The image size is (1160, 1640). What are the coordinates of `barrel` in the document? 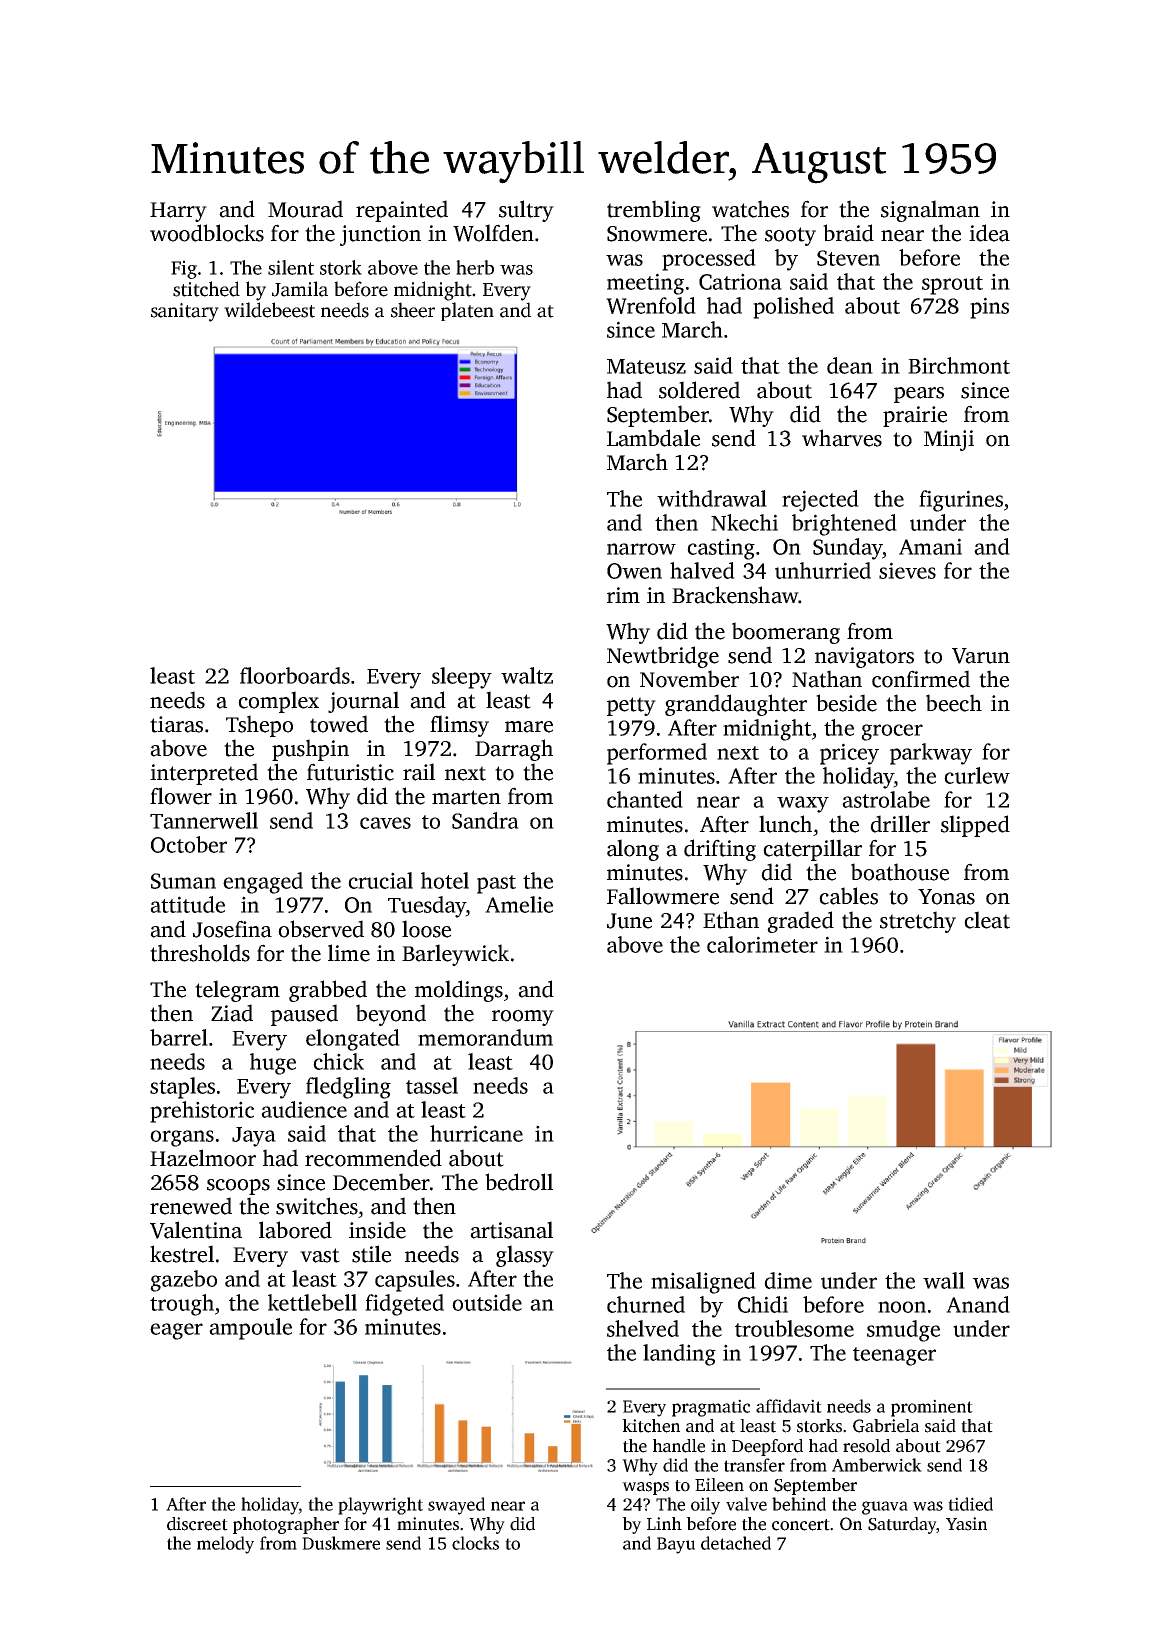 It's located at (179, 1037).
